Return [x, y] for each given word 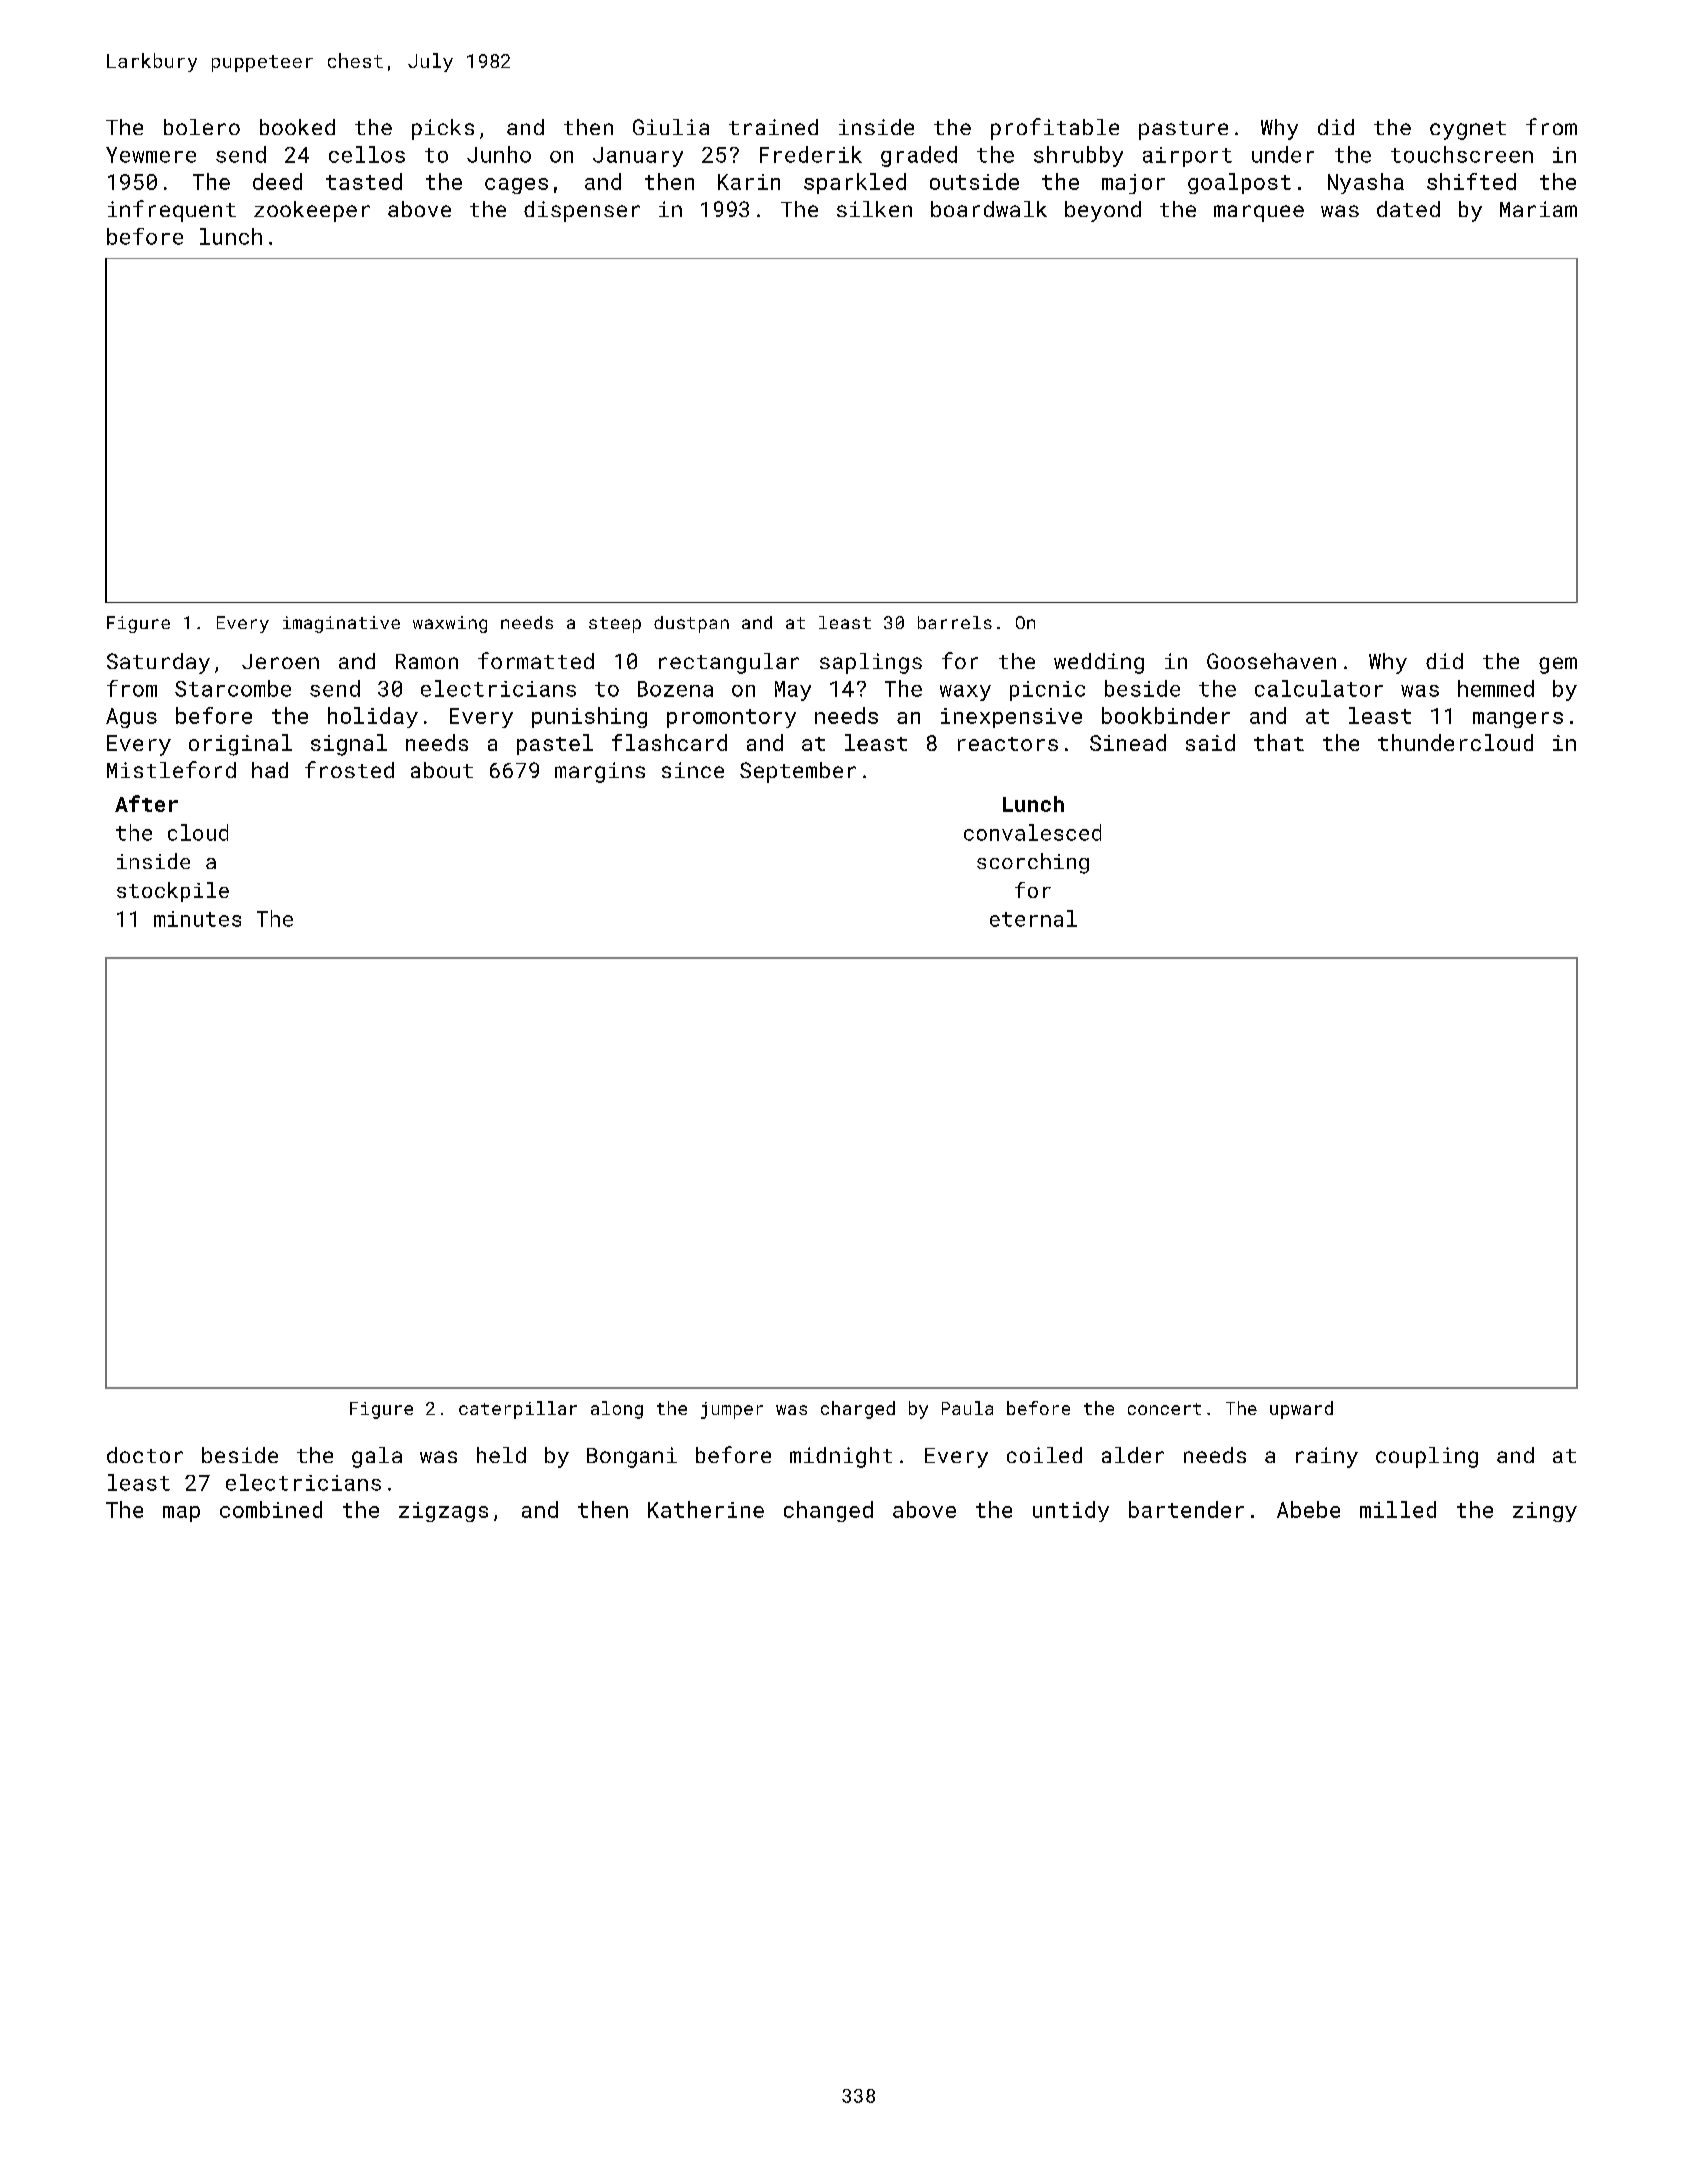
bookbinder [1166, 715]
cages [516, 186]
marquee [1259, 213]
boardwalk [989, 209]
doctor [145, 1455]
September [798, 772]
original [240, 745]
